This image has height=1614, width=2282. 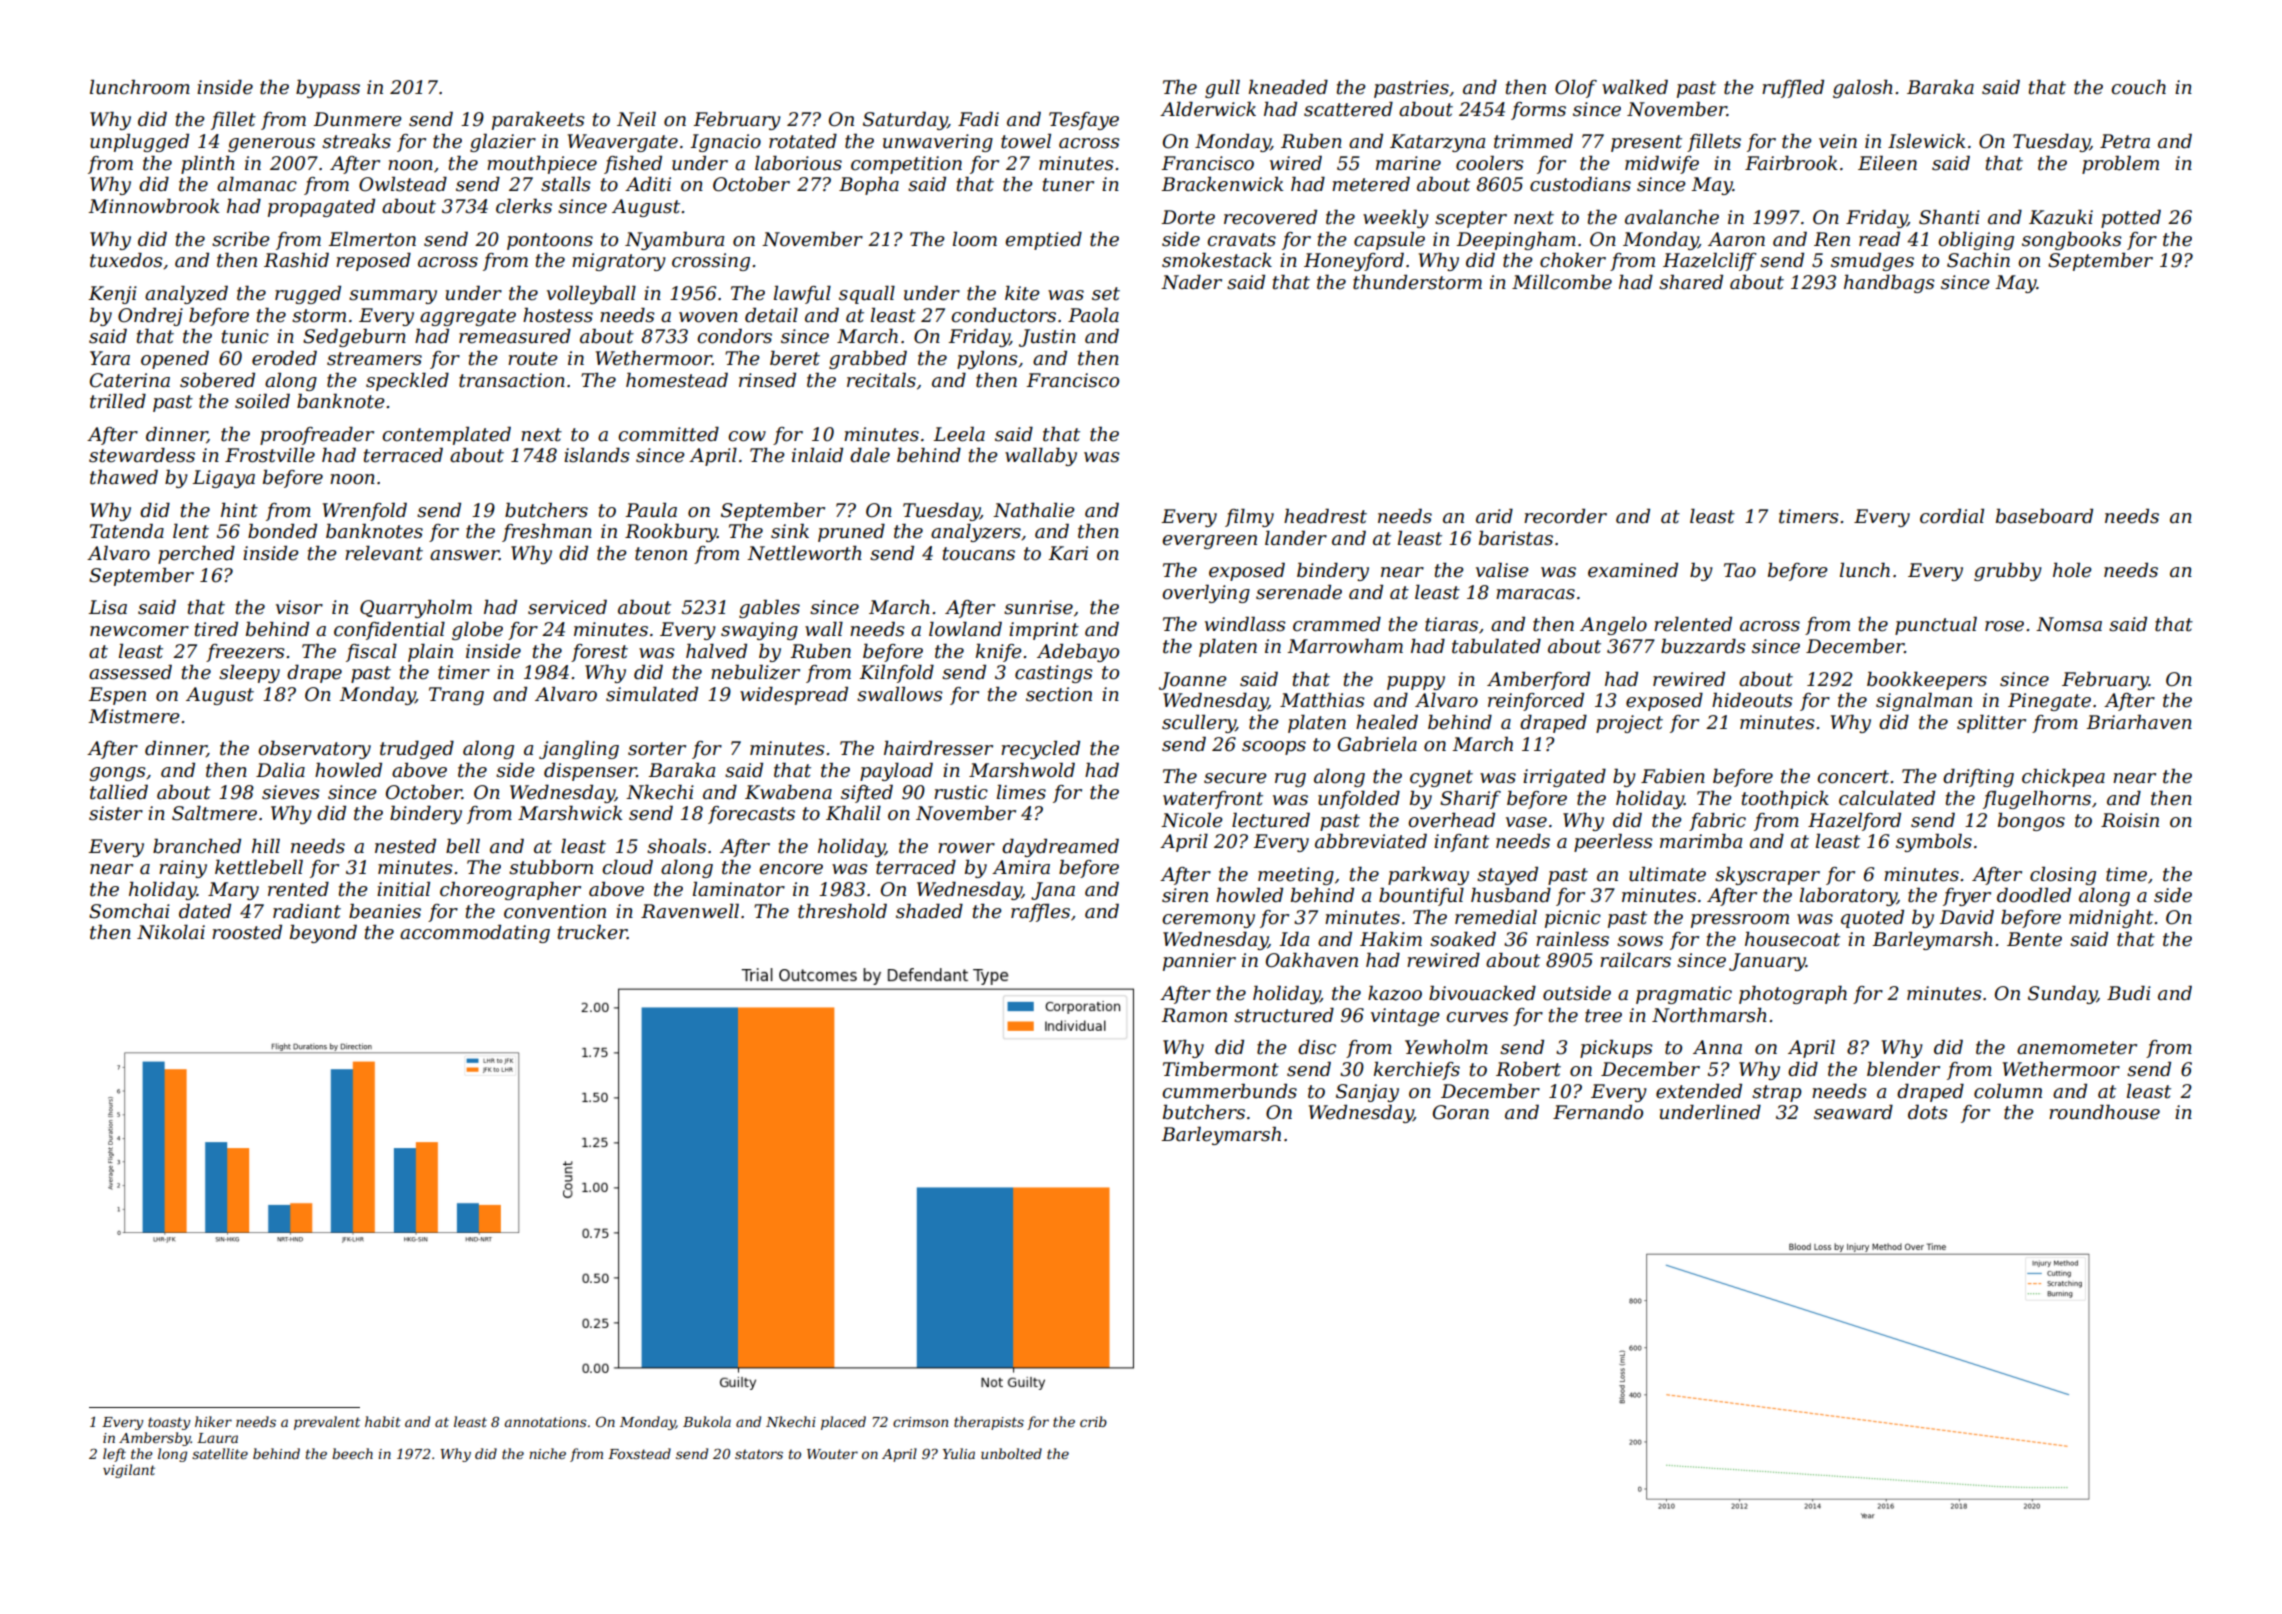 I want to click on chickpea, so click(x=2063, y=778).
